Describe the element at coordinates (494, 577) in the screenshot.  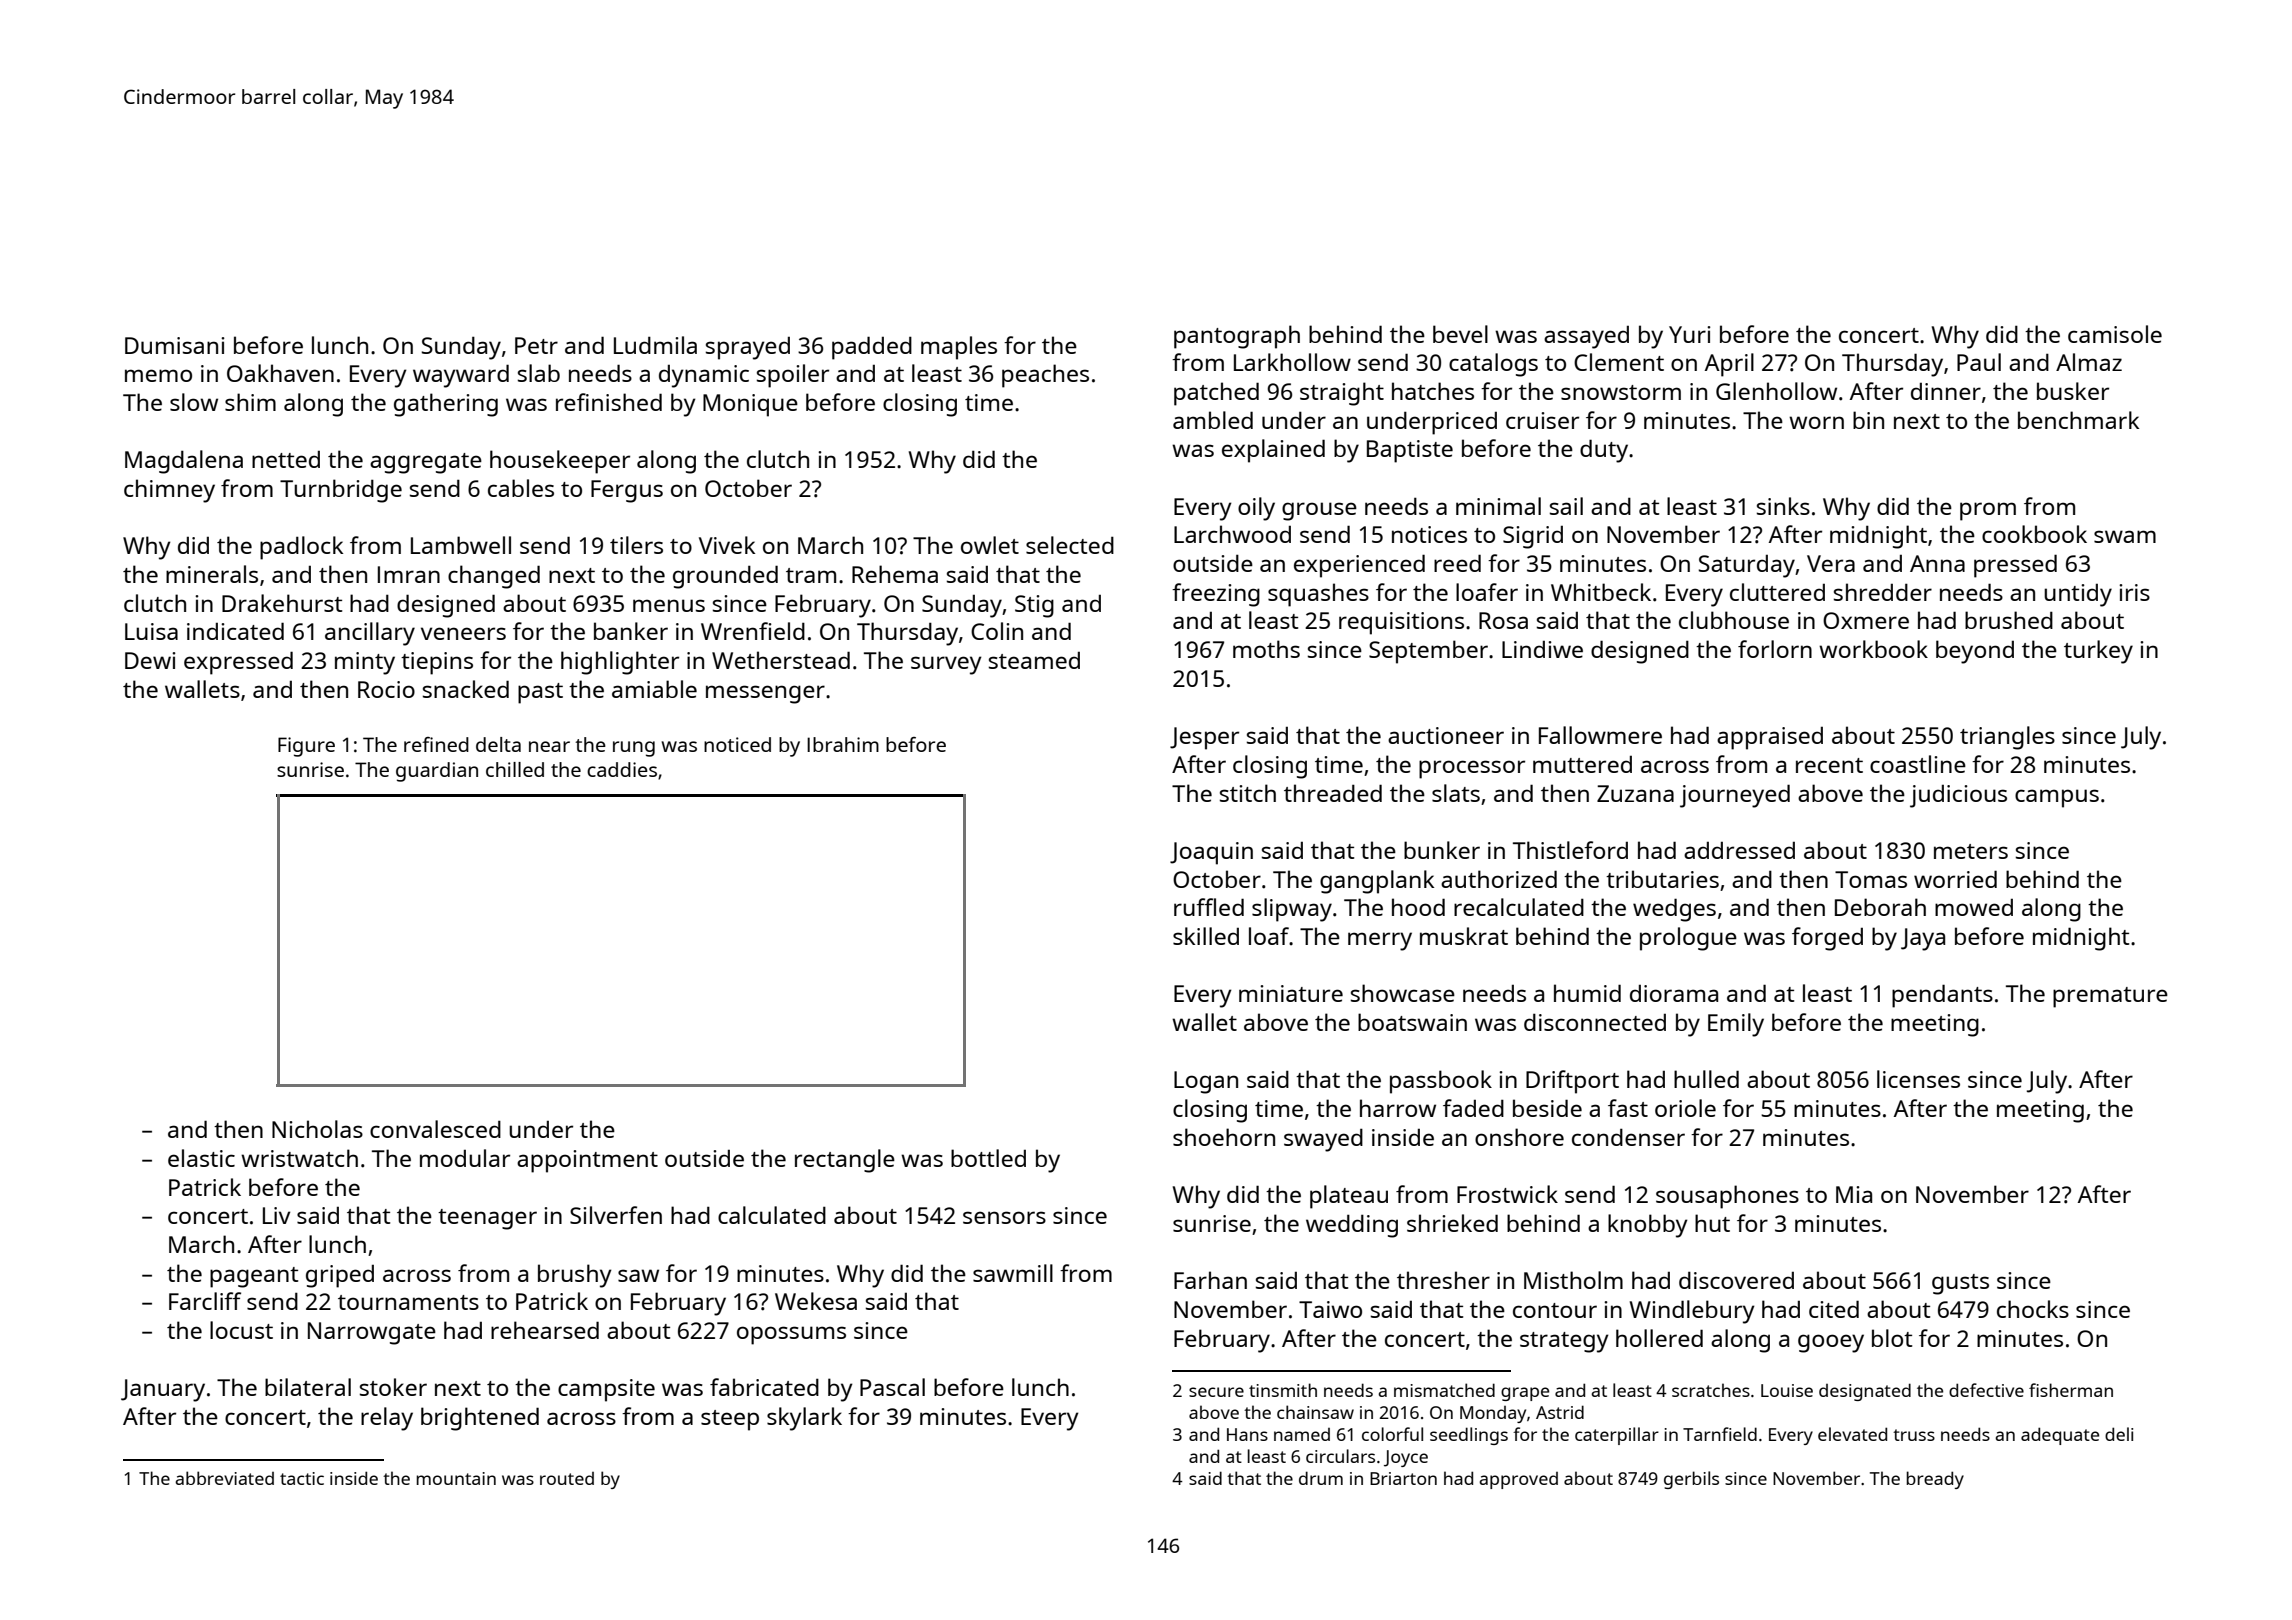
I see `changed` at that location.
